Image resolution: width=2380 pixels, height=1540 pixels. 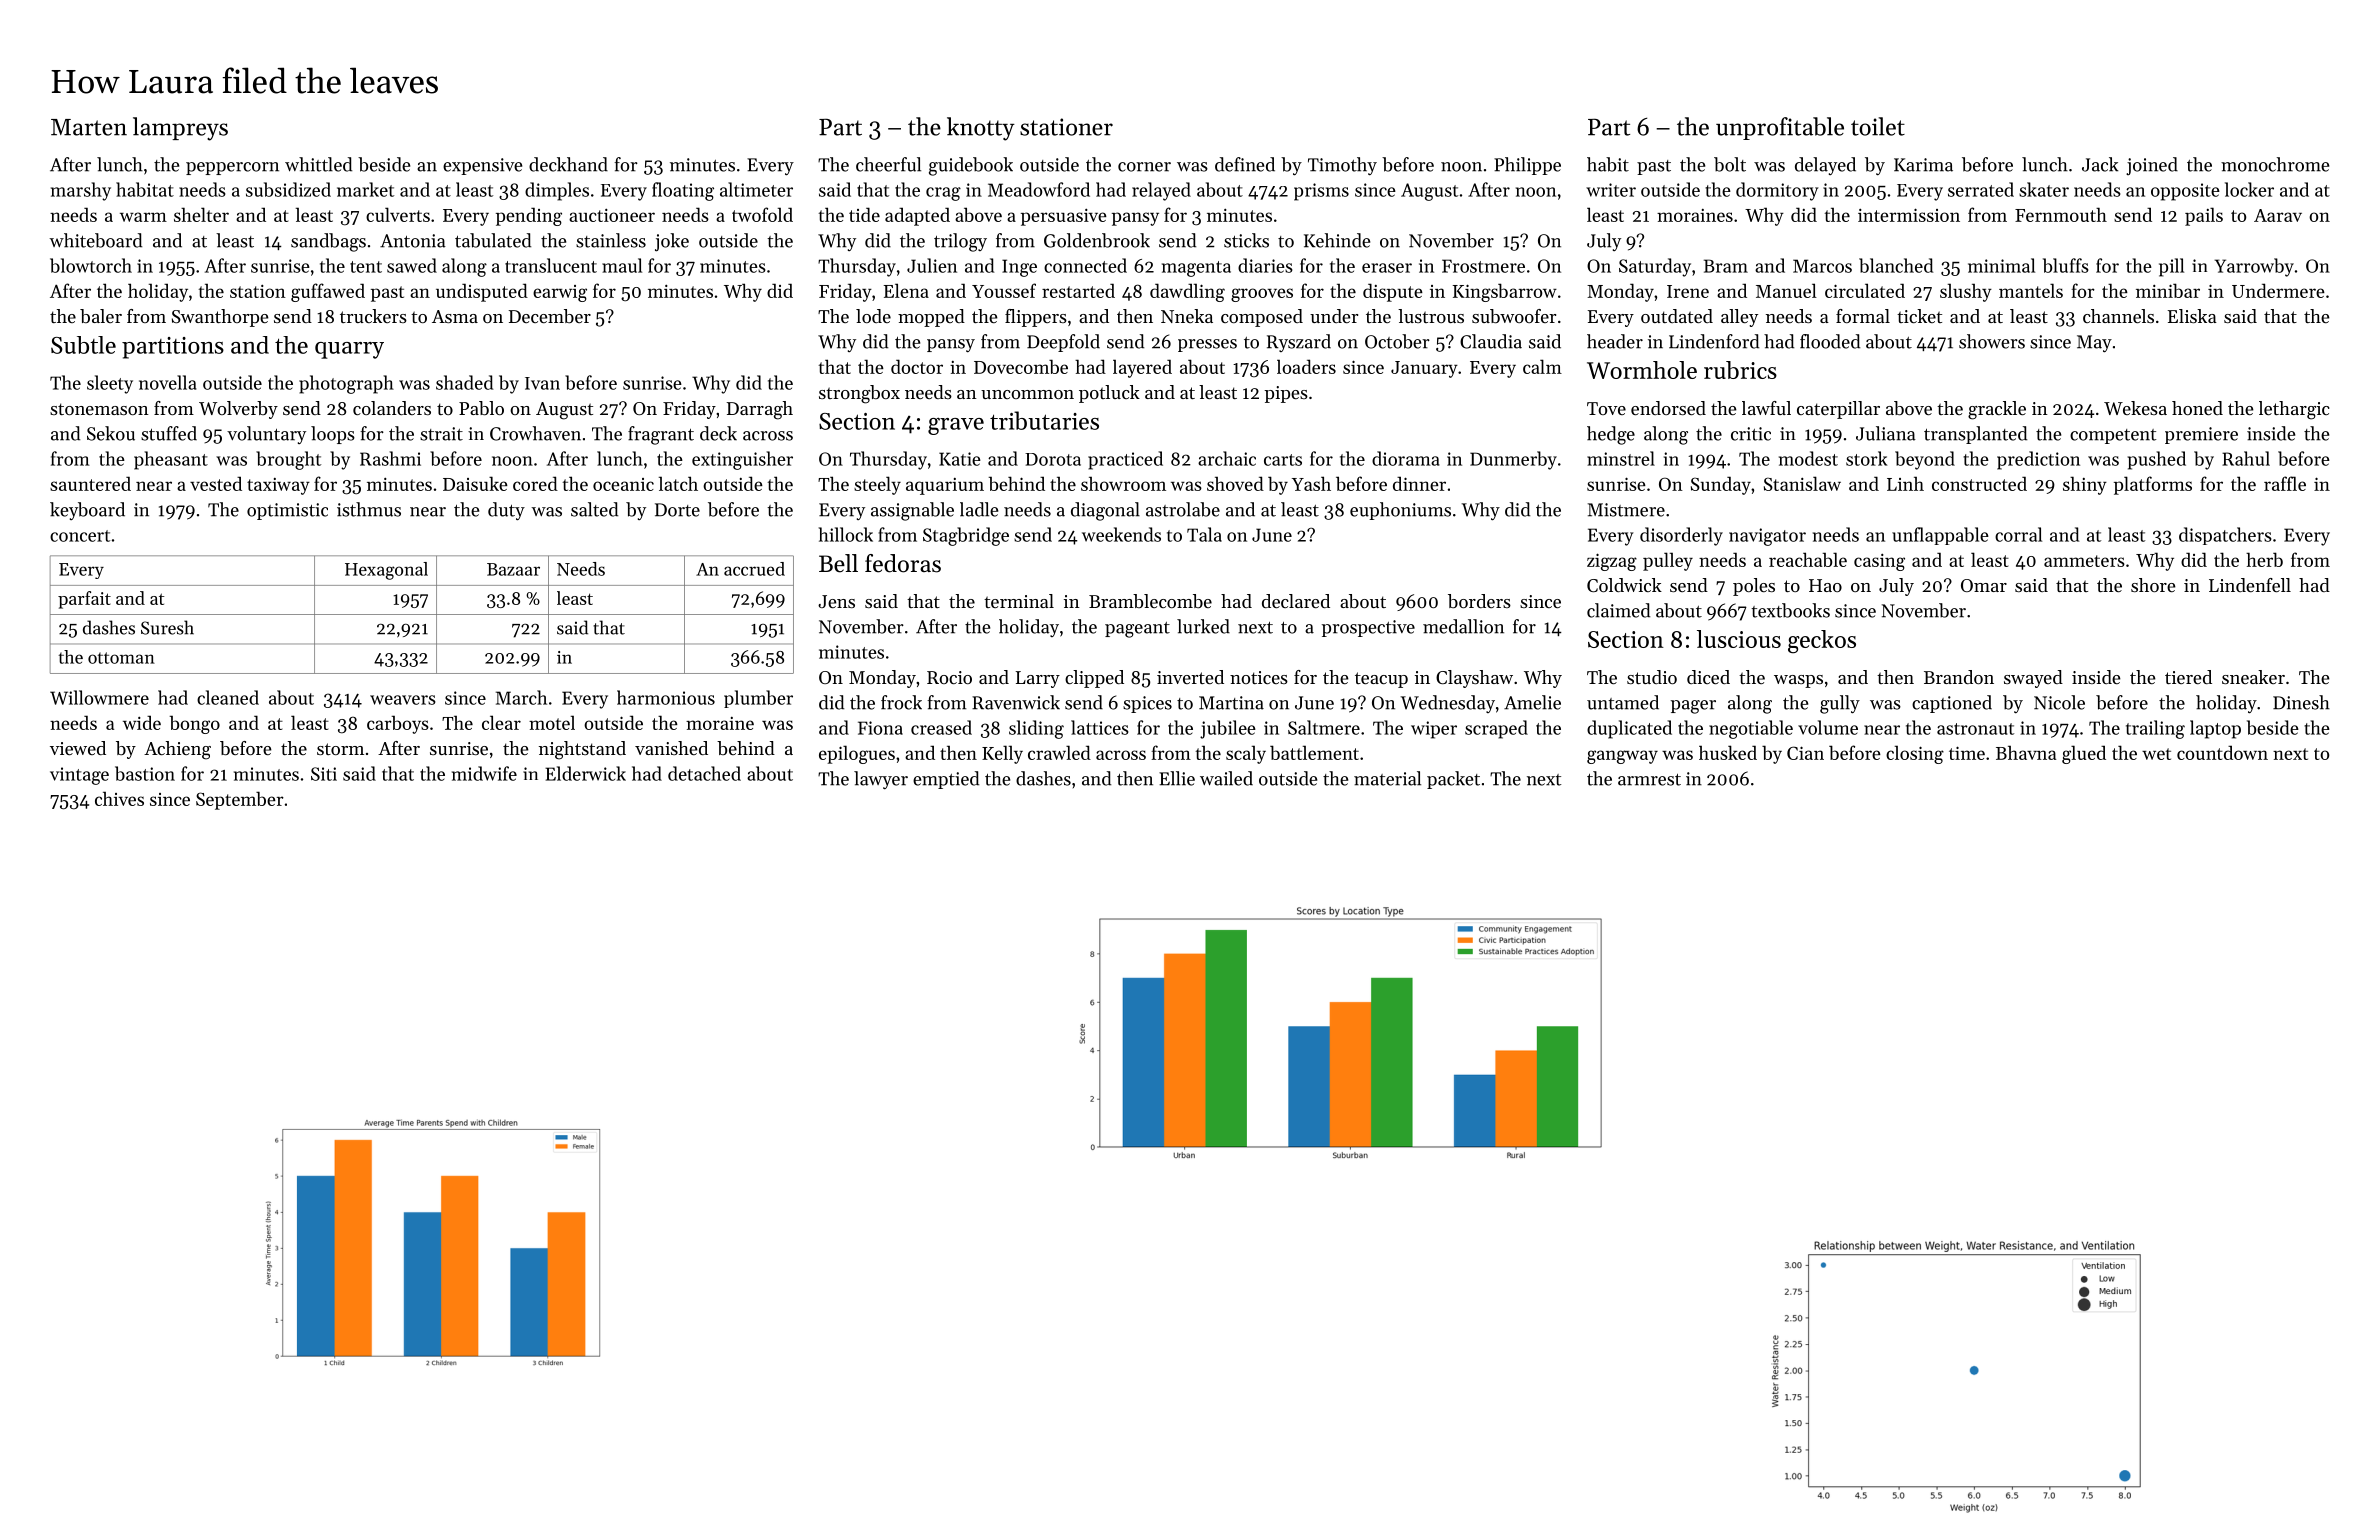 What do you see at coordinates (180, 129) in the screenshot?
I see `lampreys` at bounding box center [180, 129].
